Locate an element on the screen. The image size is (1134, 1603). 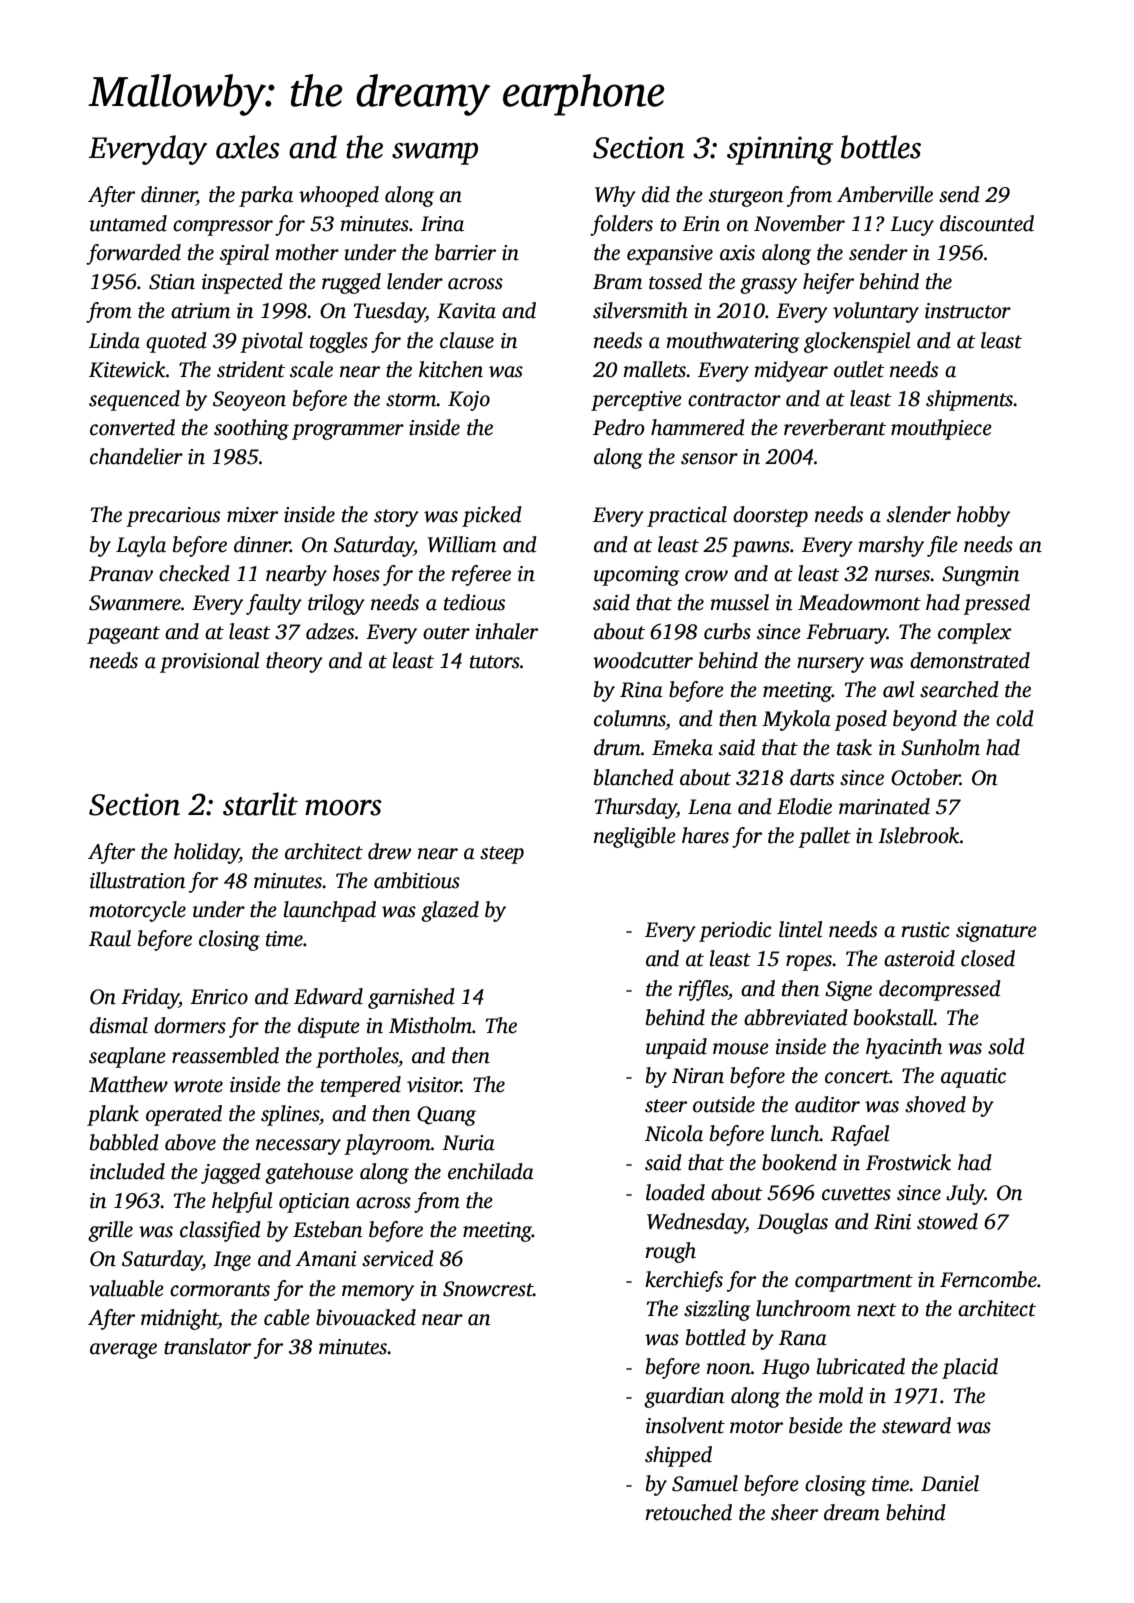
Pedro is located at coordinates (619, 427).
